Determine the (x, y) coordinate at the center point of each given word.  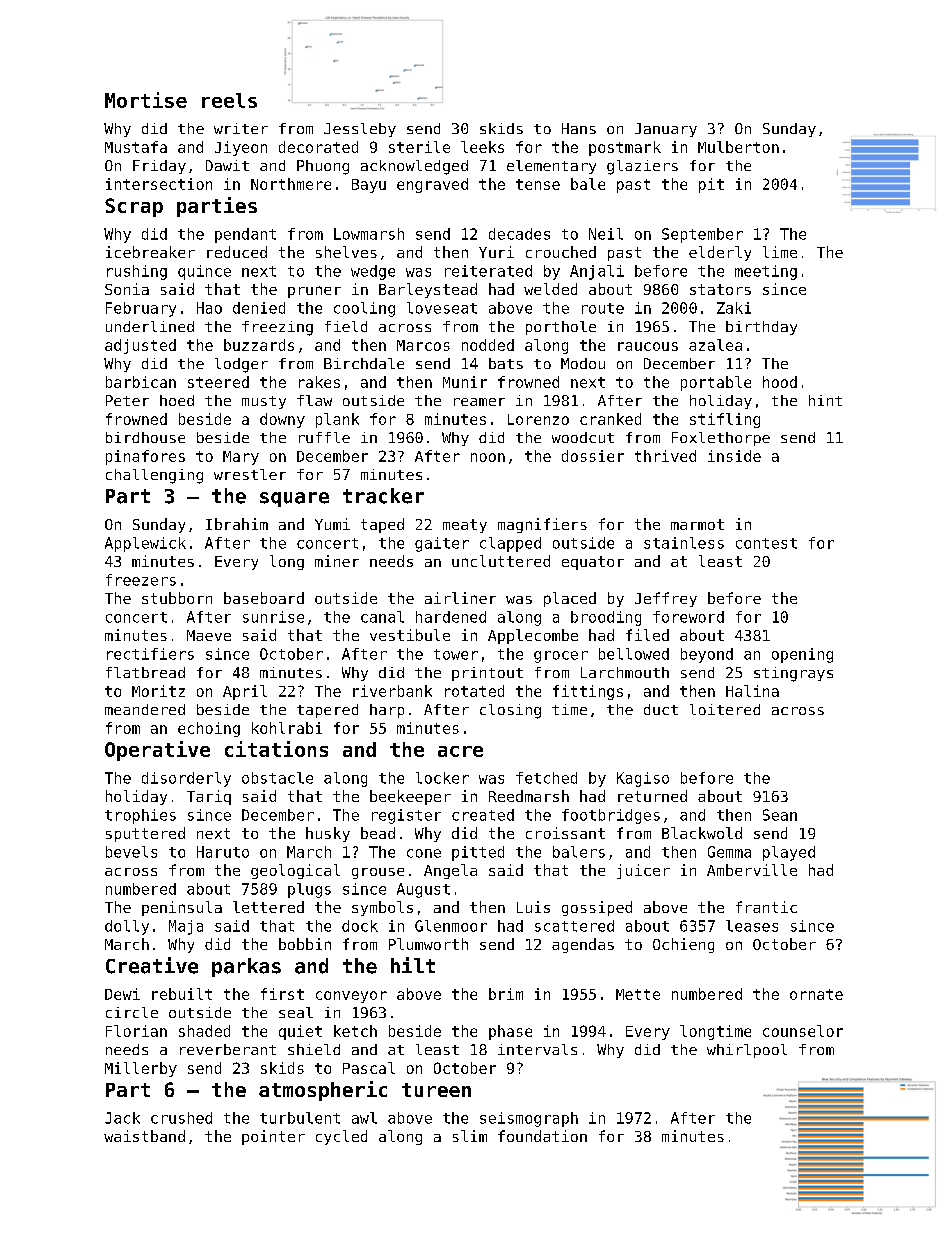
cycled (341, 1137)
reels (229, 100)
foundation (542, 1136)
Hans (579, 128)
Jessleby (360, 130)
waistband (144, 1136)
